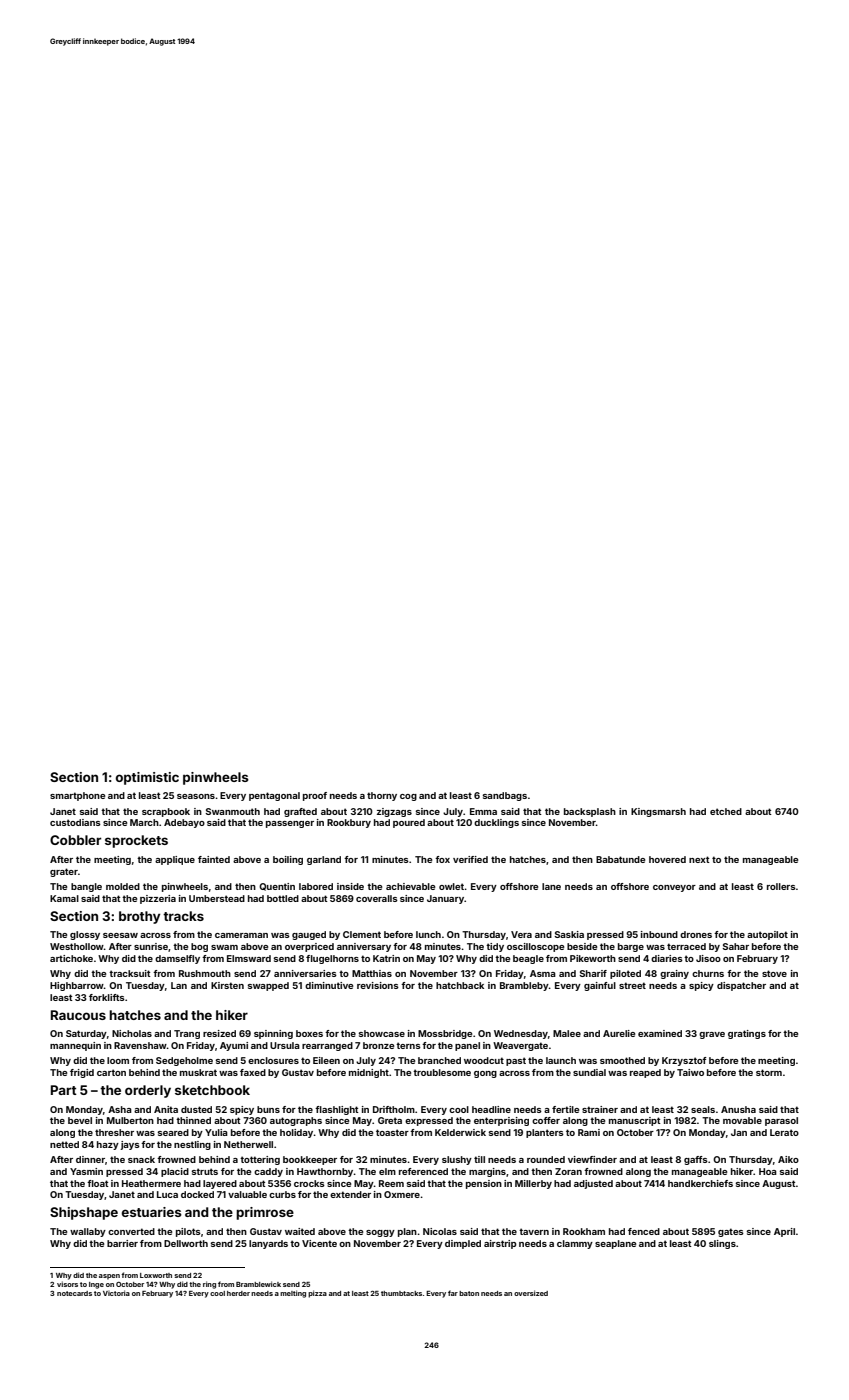 This screenshot has height=1400, width=849. Describe the element at coordinates (531, 1293) in the screenshot. I see `oversized` at that location.
